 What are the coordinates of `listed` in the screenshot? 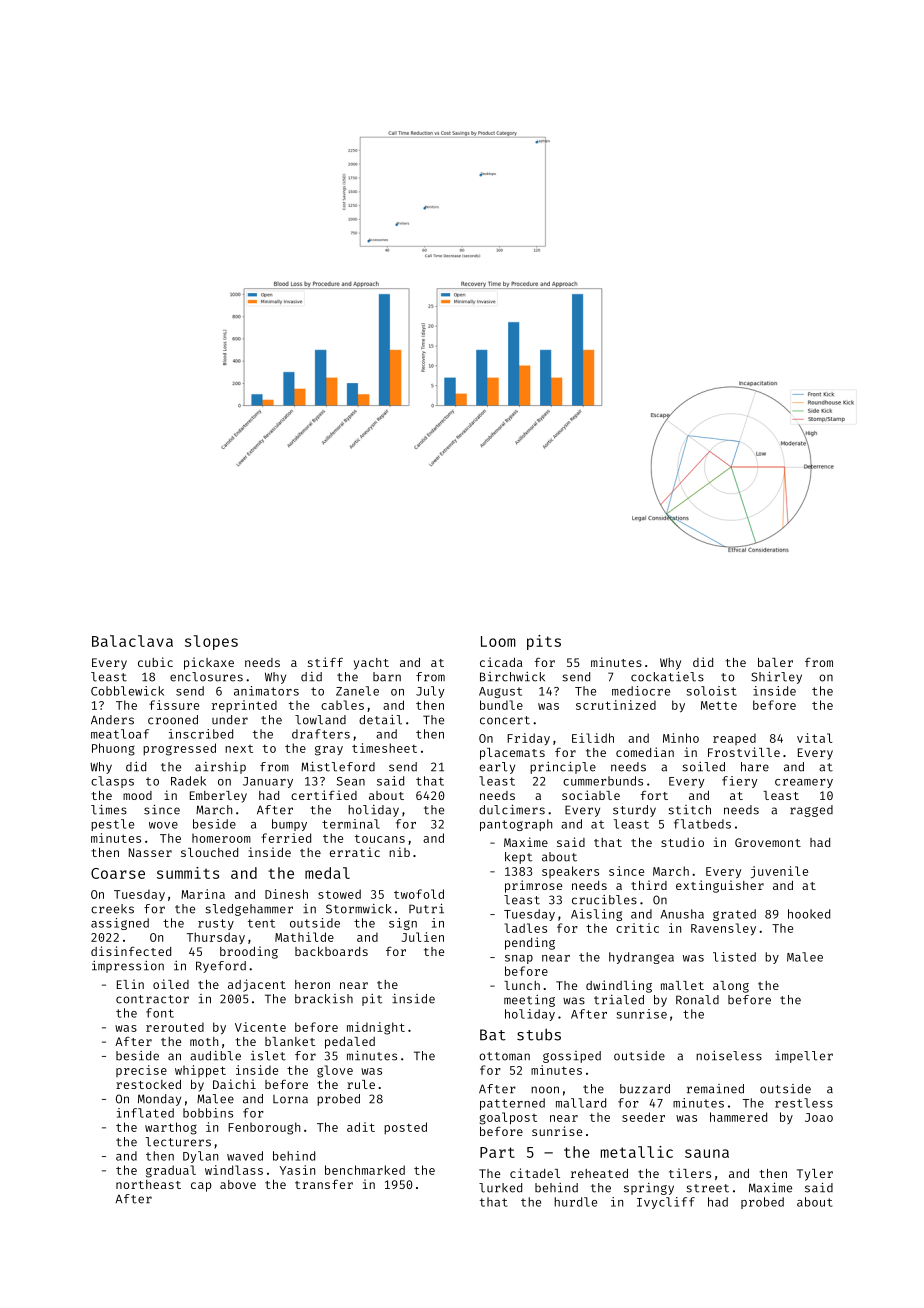 It's located at (734, 957).
